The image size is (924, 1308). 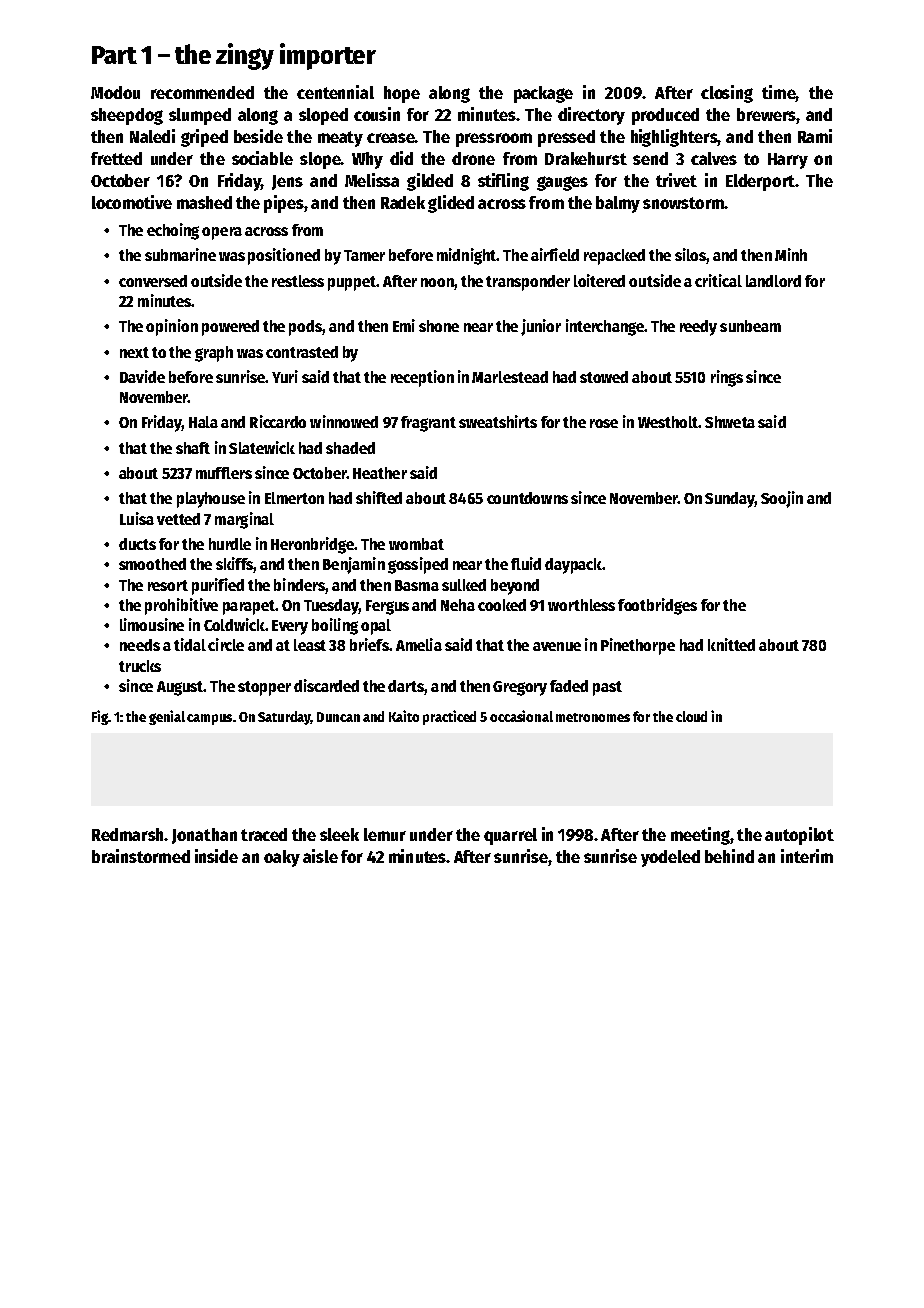 I want to click on countdowns, so click(x=527, y=498).
